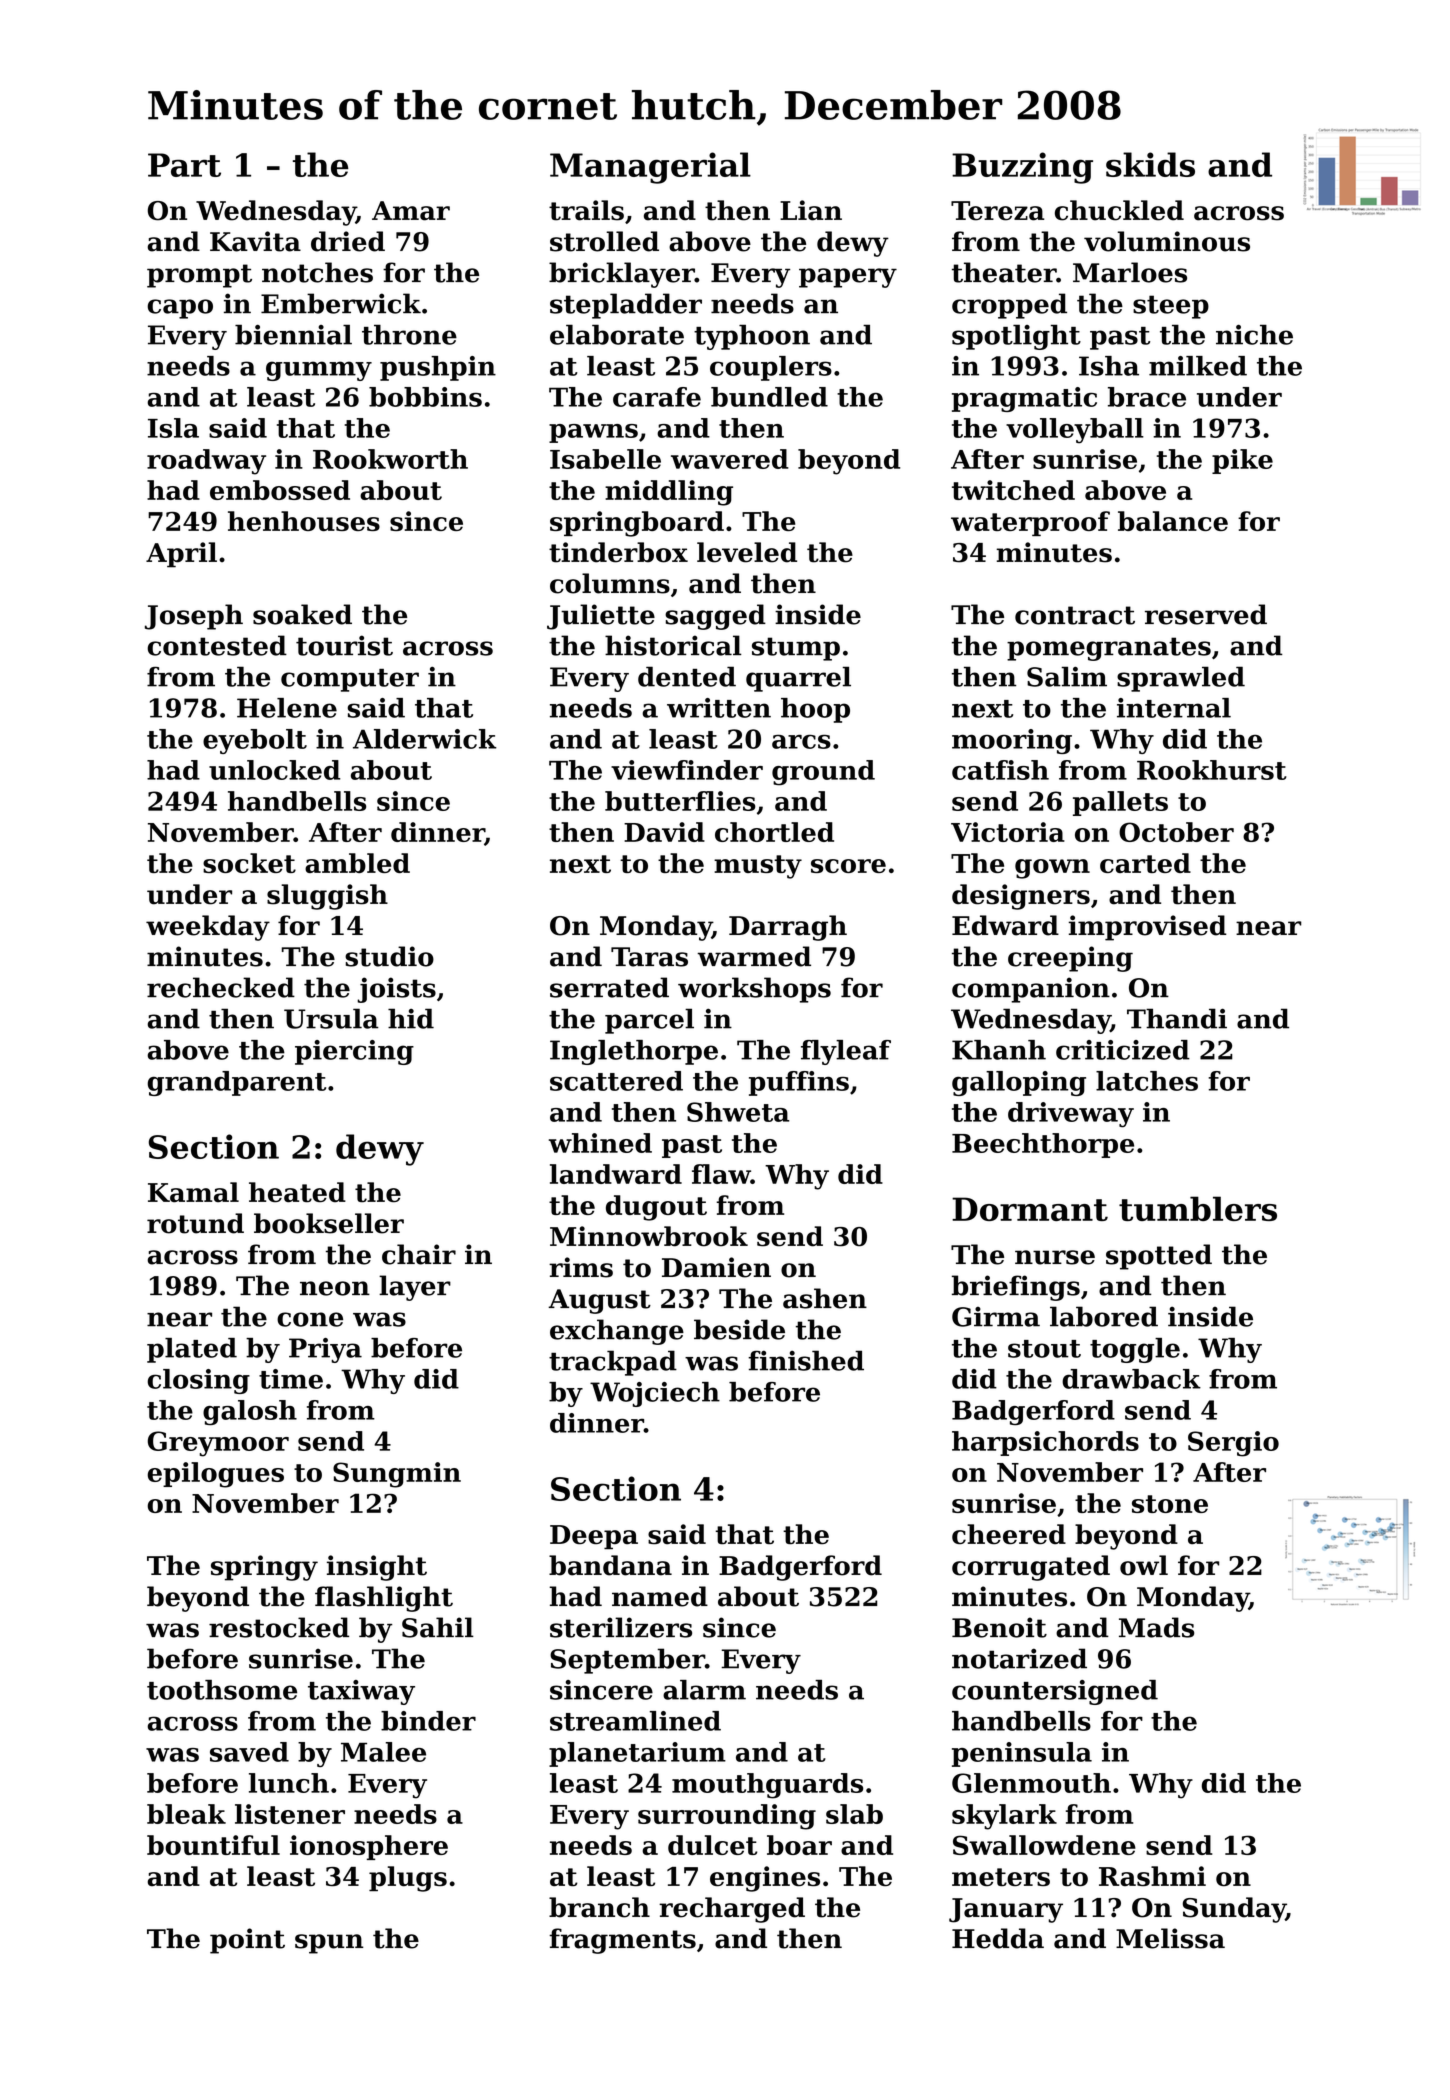 This page has width=1450, height=2100. What do you see at coordinates (1145, 863) in the page?
I see `carted` at bounding box center [1145, 863].
